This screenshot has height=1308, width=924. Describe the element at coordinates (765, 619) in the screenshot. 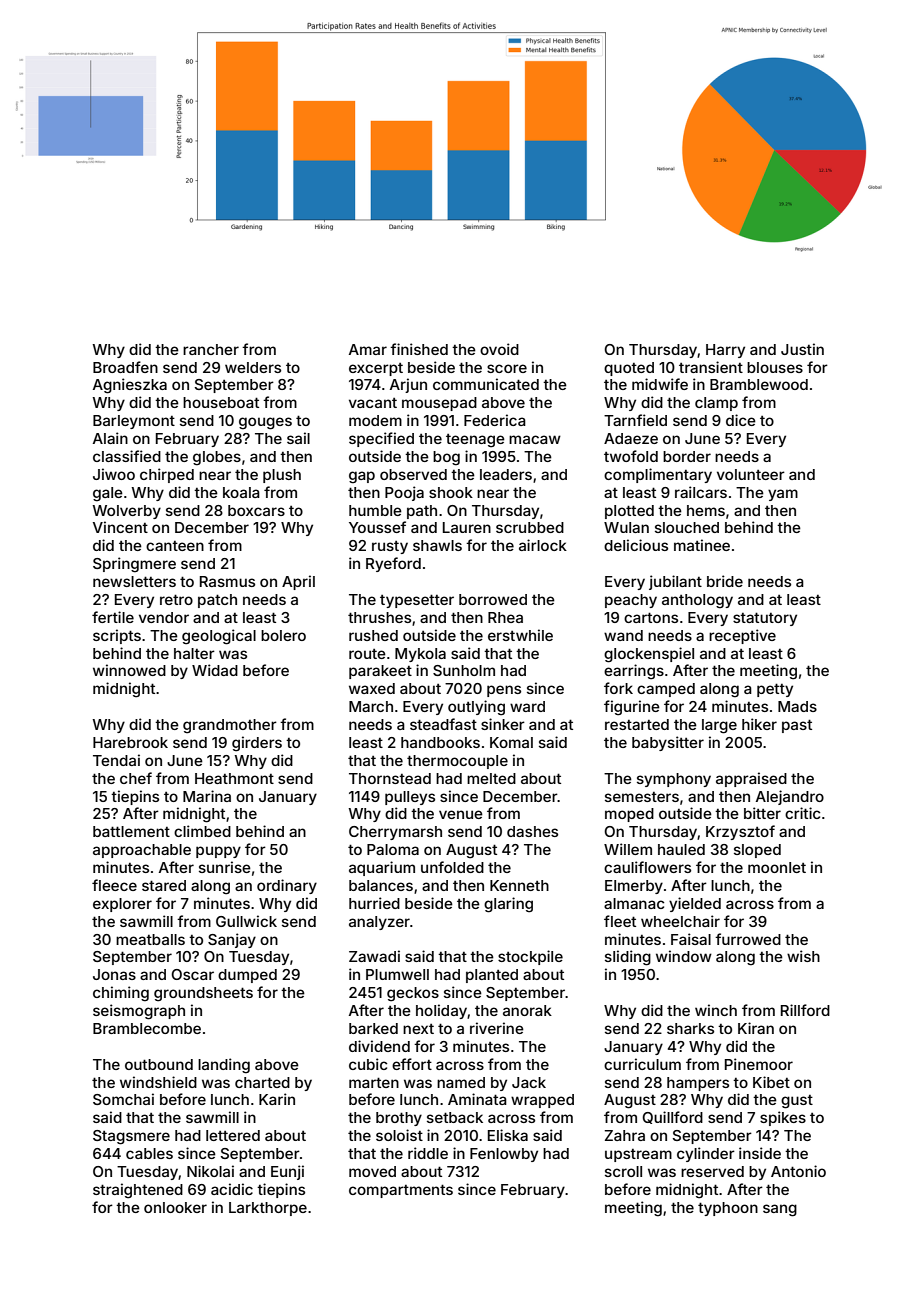

I see `statutory` at that location.
